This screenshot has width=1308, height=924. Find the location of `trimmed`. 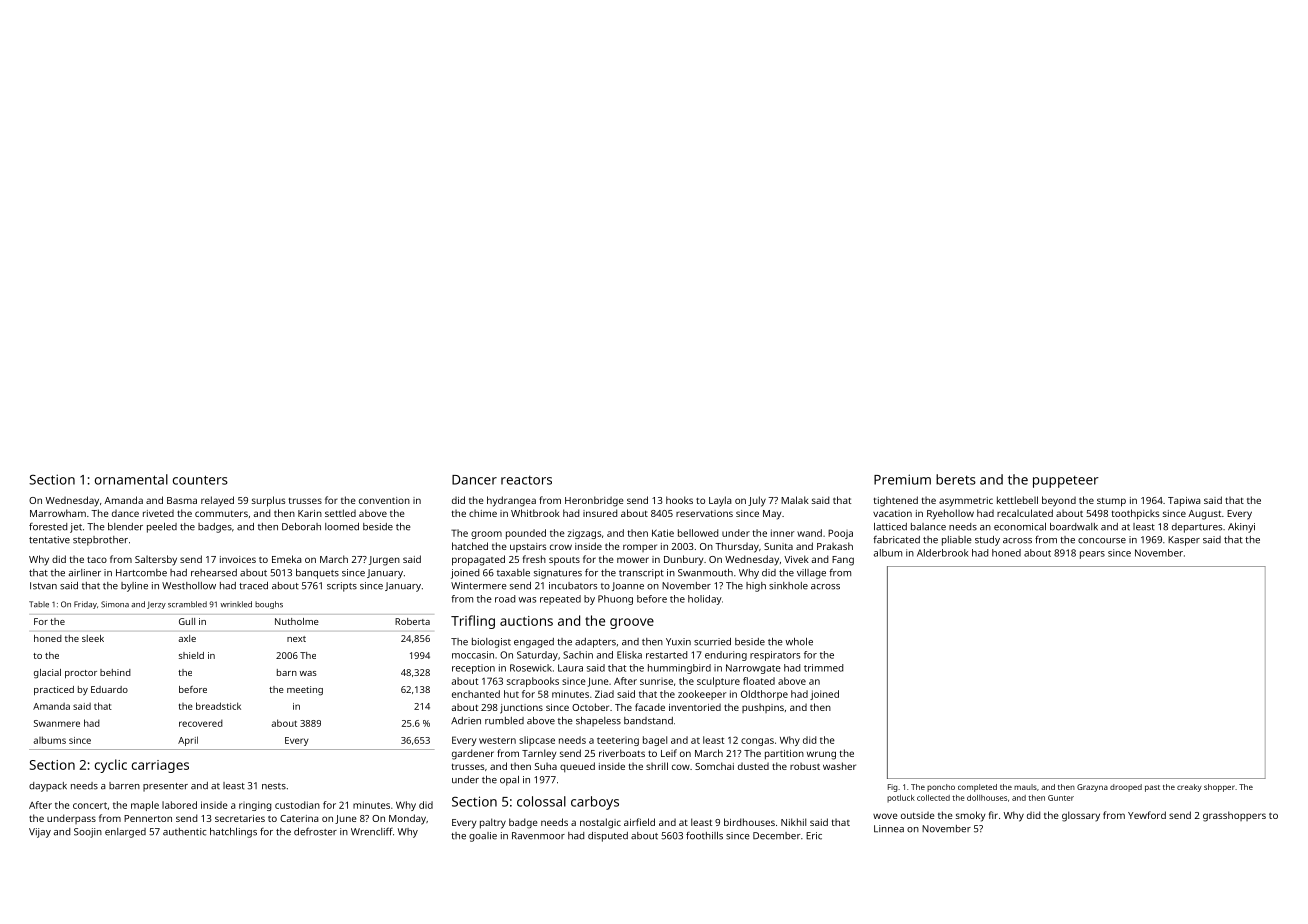

trimmed is located at coordinates (823, 668).
